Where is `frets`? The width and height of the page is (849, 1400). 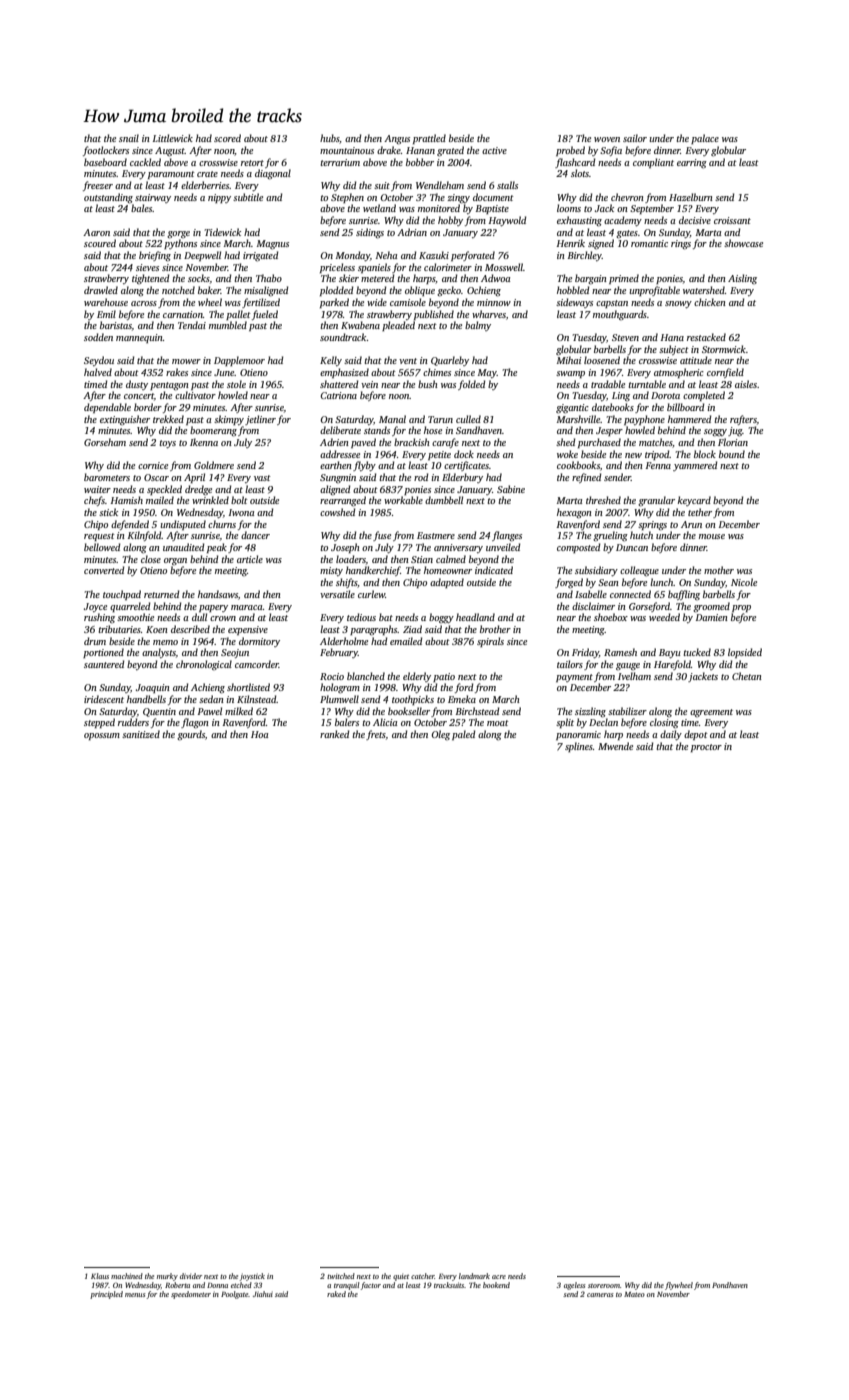 frets is located at coordinates (376, 735).
